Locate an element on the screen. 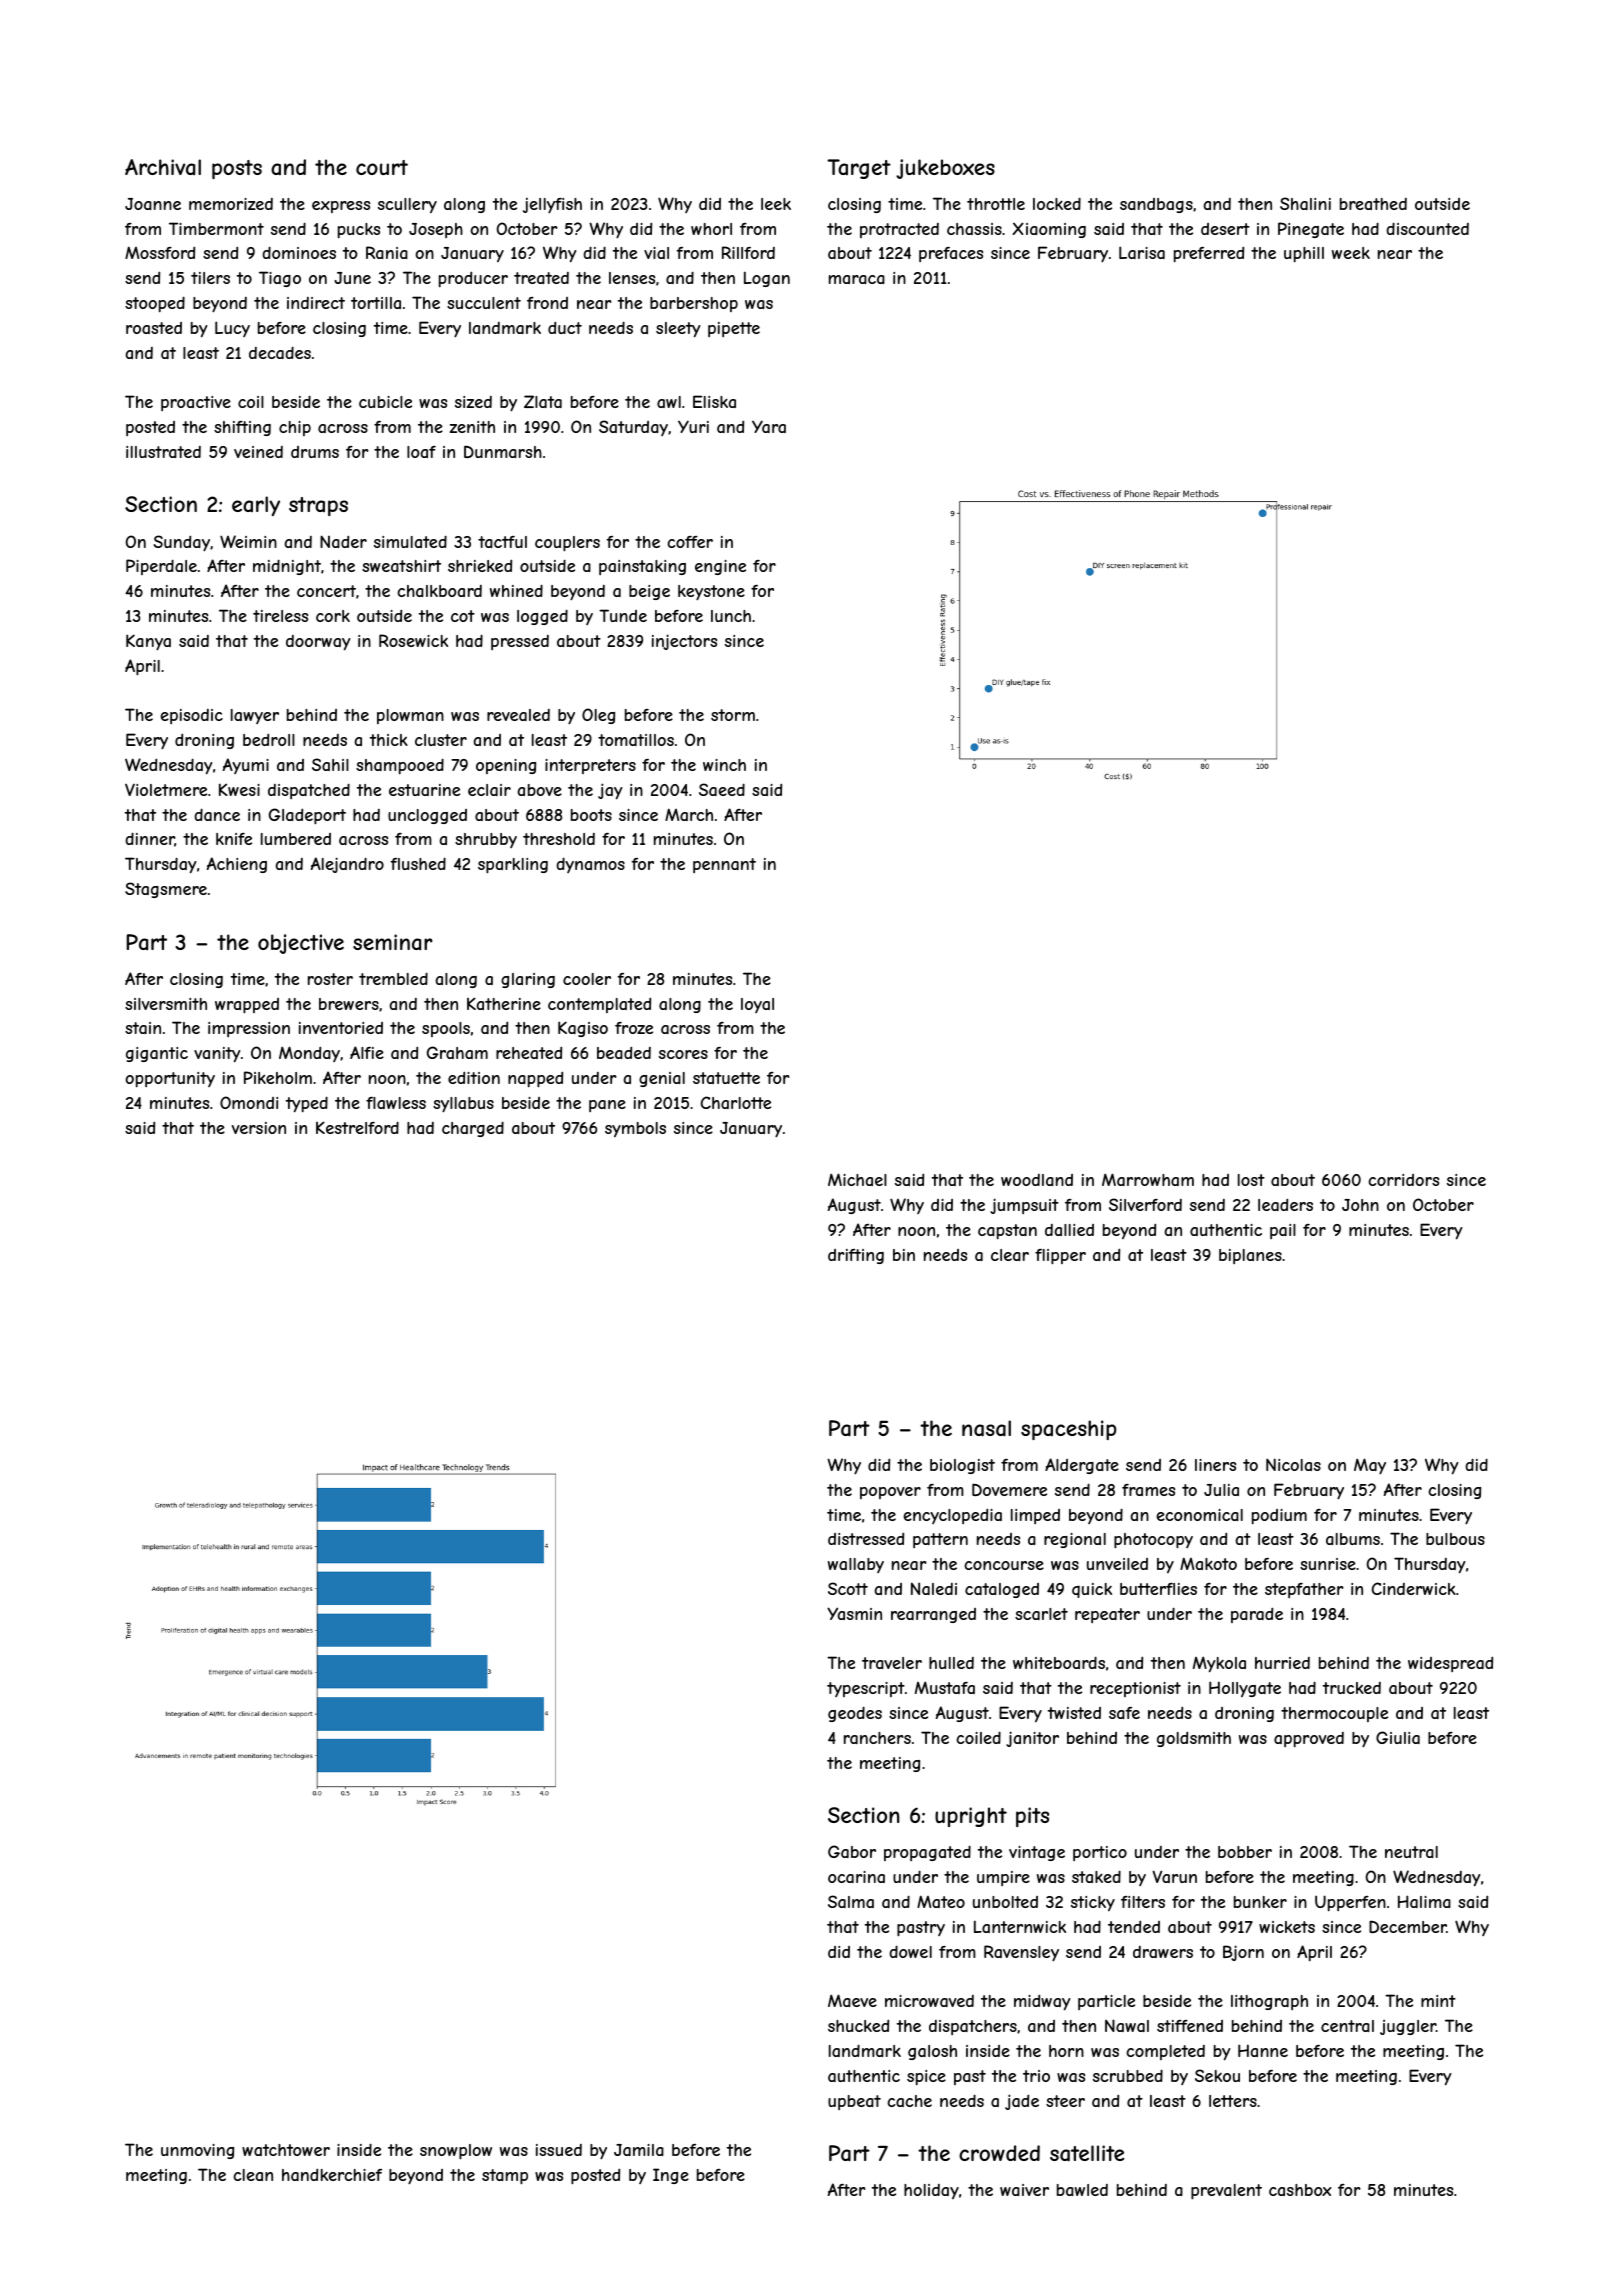 This screenshot has height=2292, width=1620. unmoving is located at coordinates (197, 2151).
